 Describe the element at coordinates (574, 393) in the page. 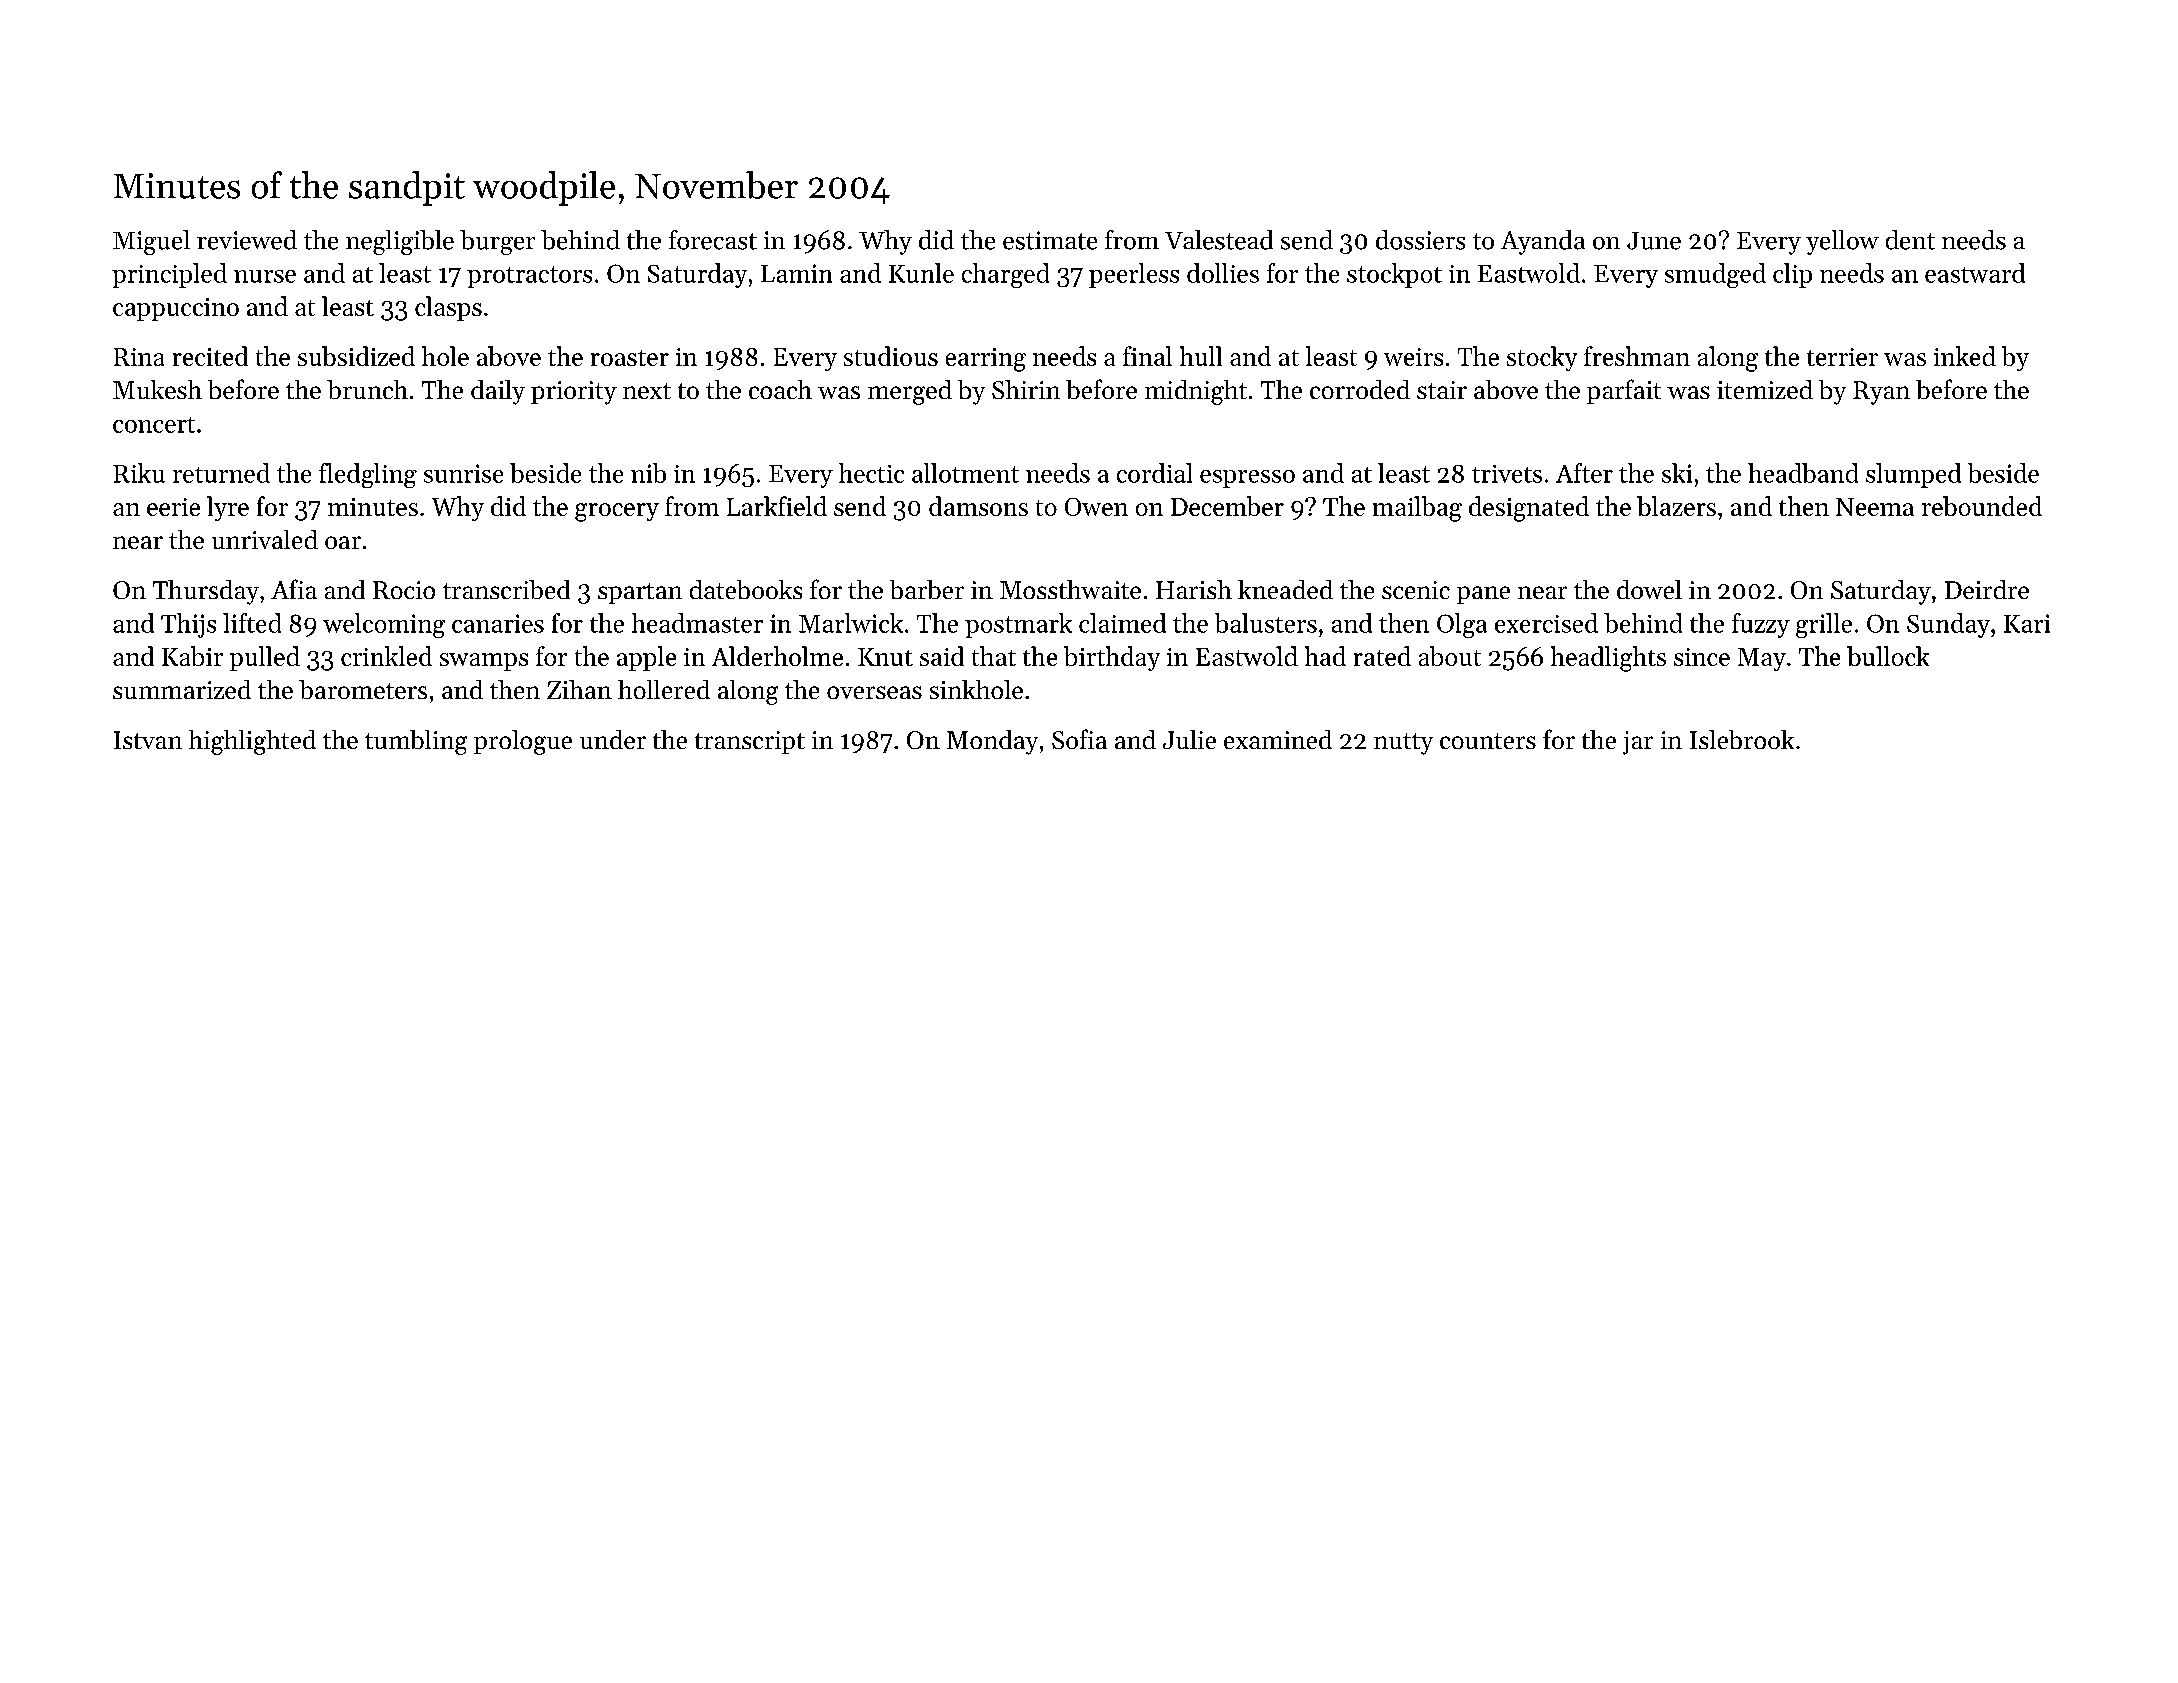

I see `priority` at that location.
